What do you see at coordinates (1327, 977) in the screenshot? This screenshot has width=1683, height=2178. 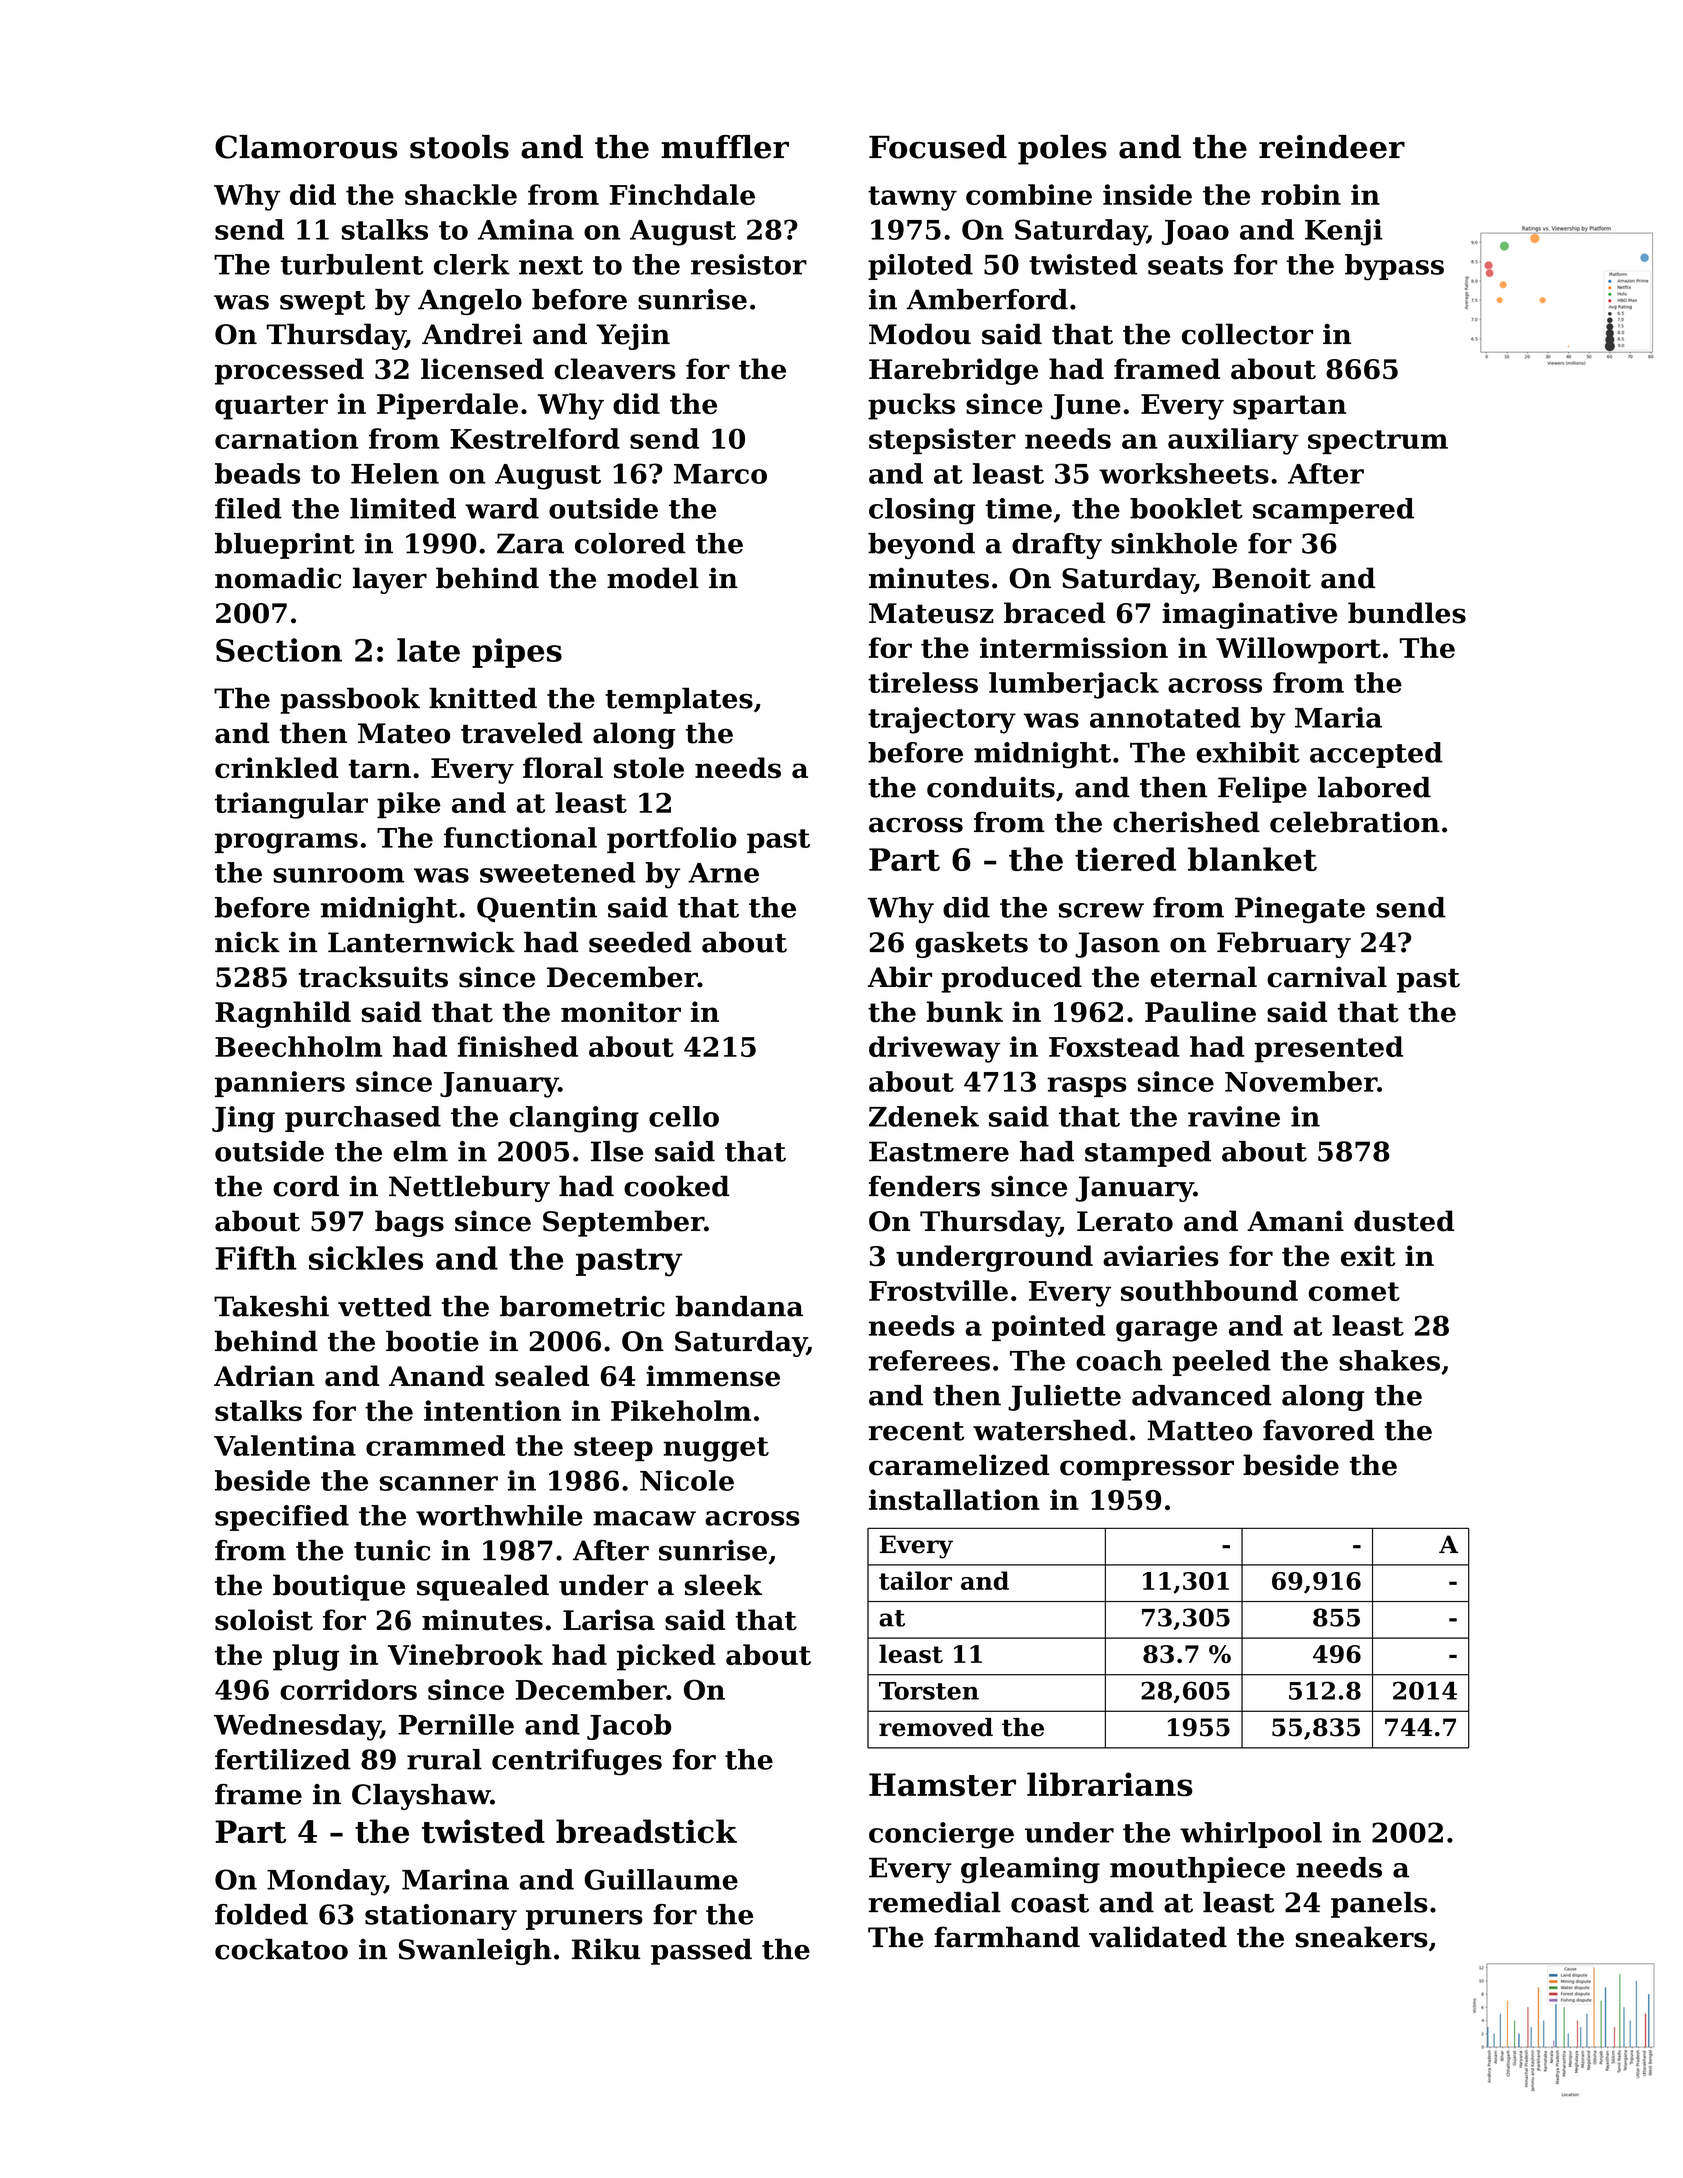 I see `carnival` at bounding box center [1327, 977].
